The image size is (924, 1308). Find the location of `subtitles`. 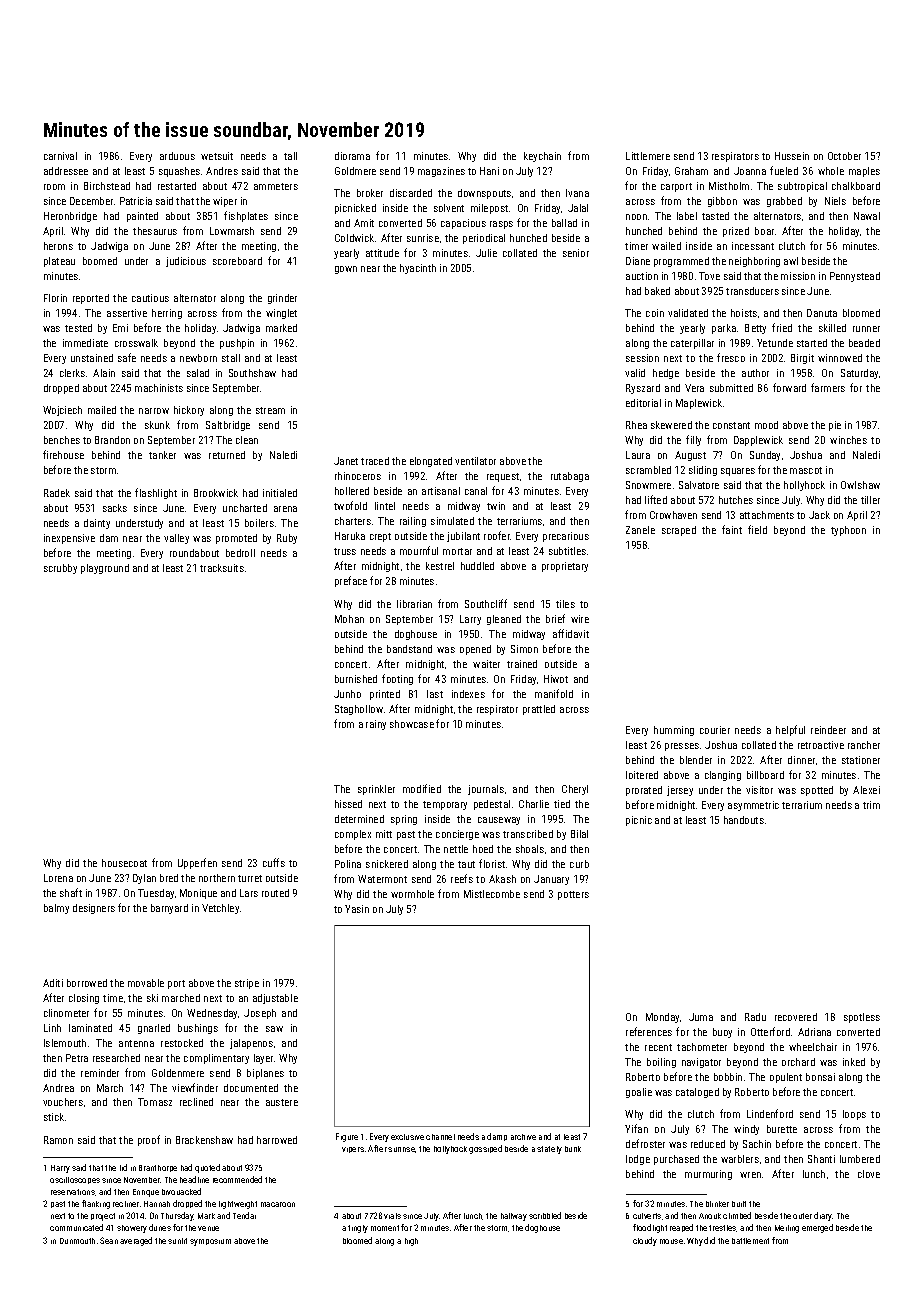

subtitles is located at coordinates (567, 551).
